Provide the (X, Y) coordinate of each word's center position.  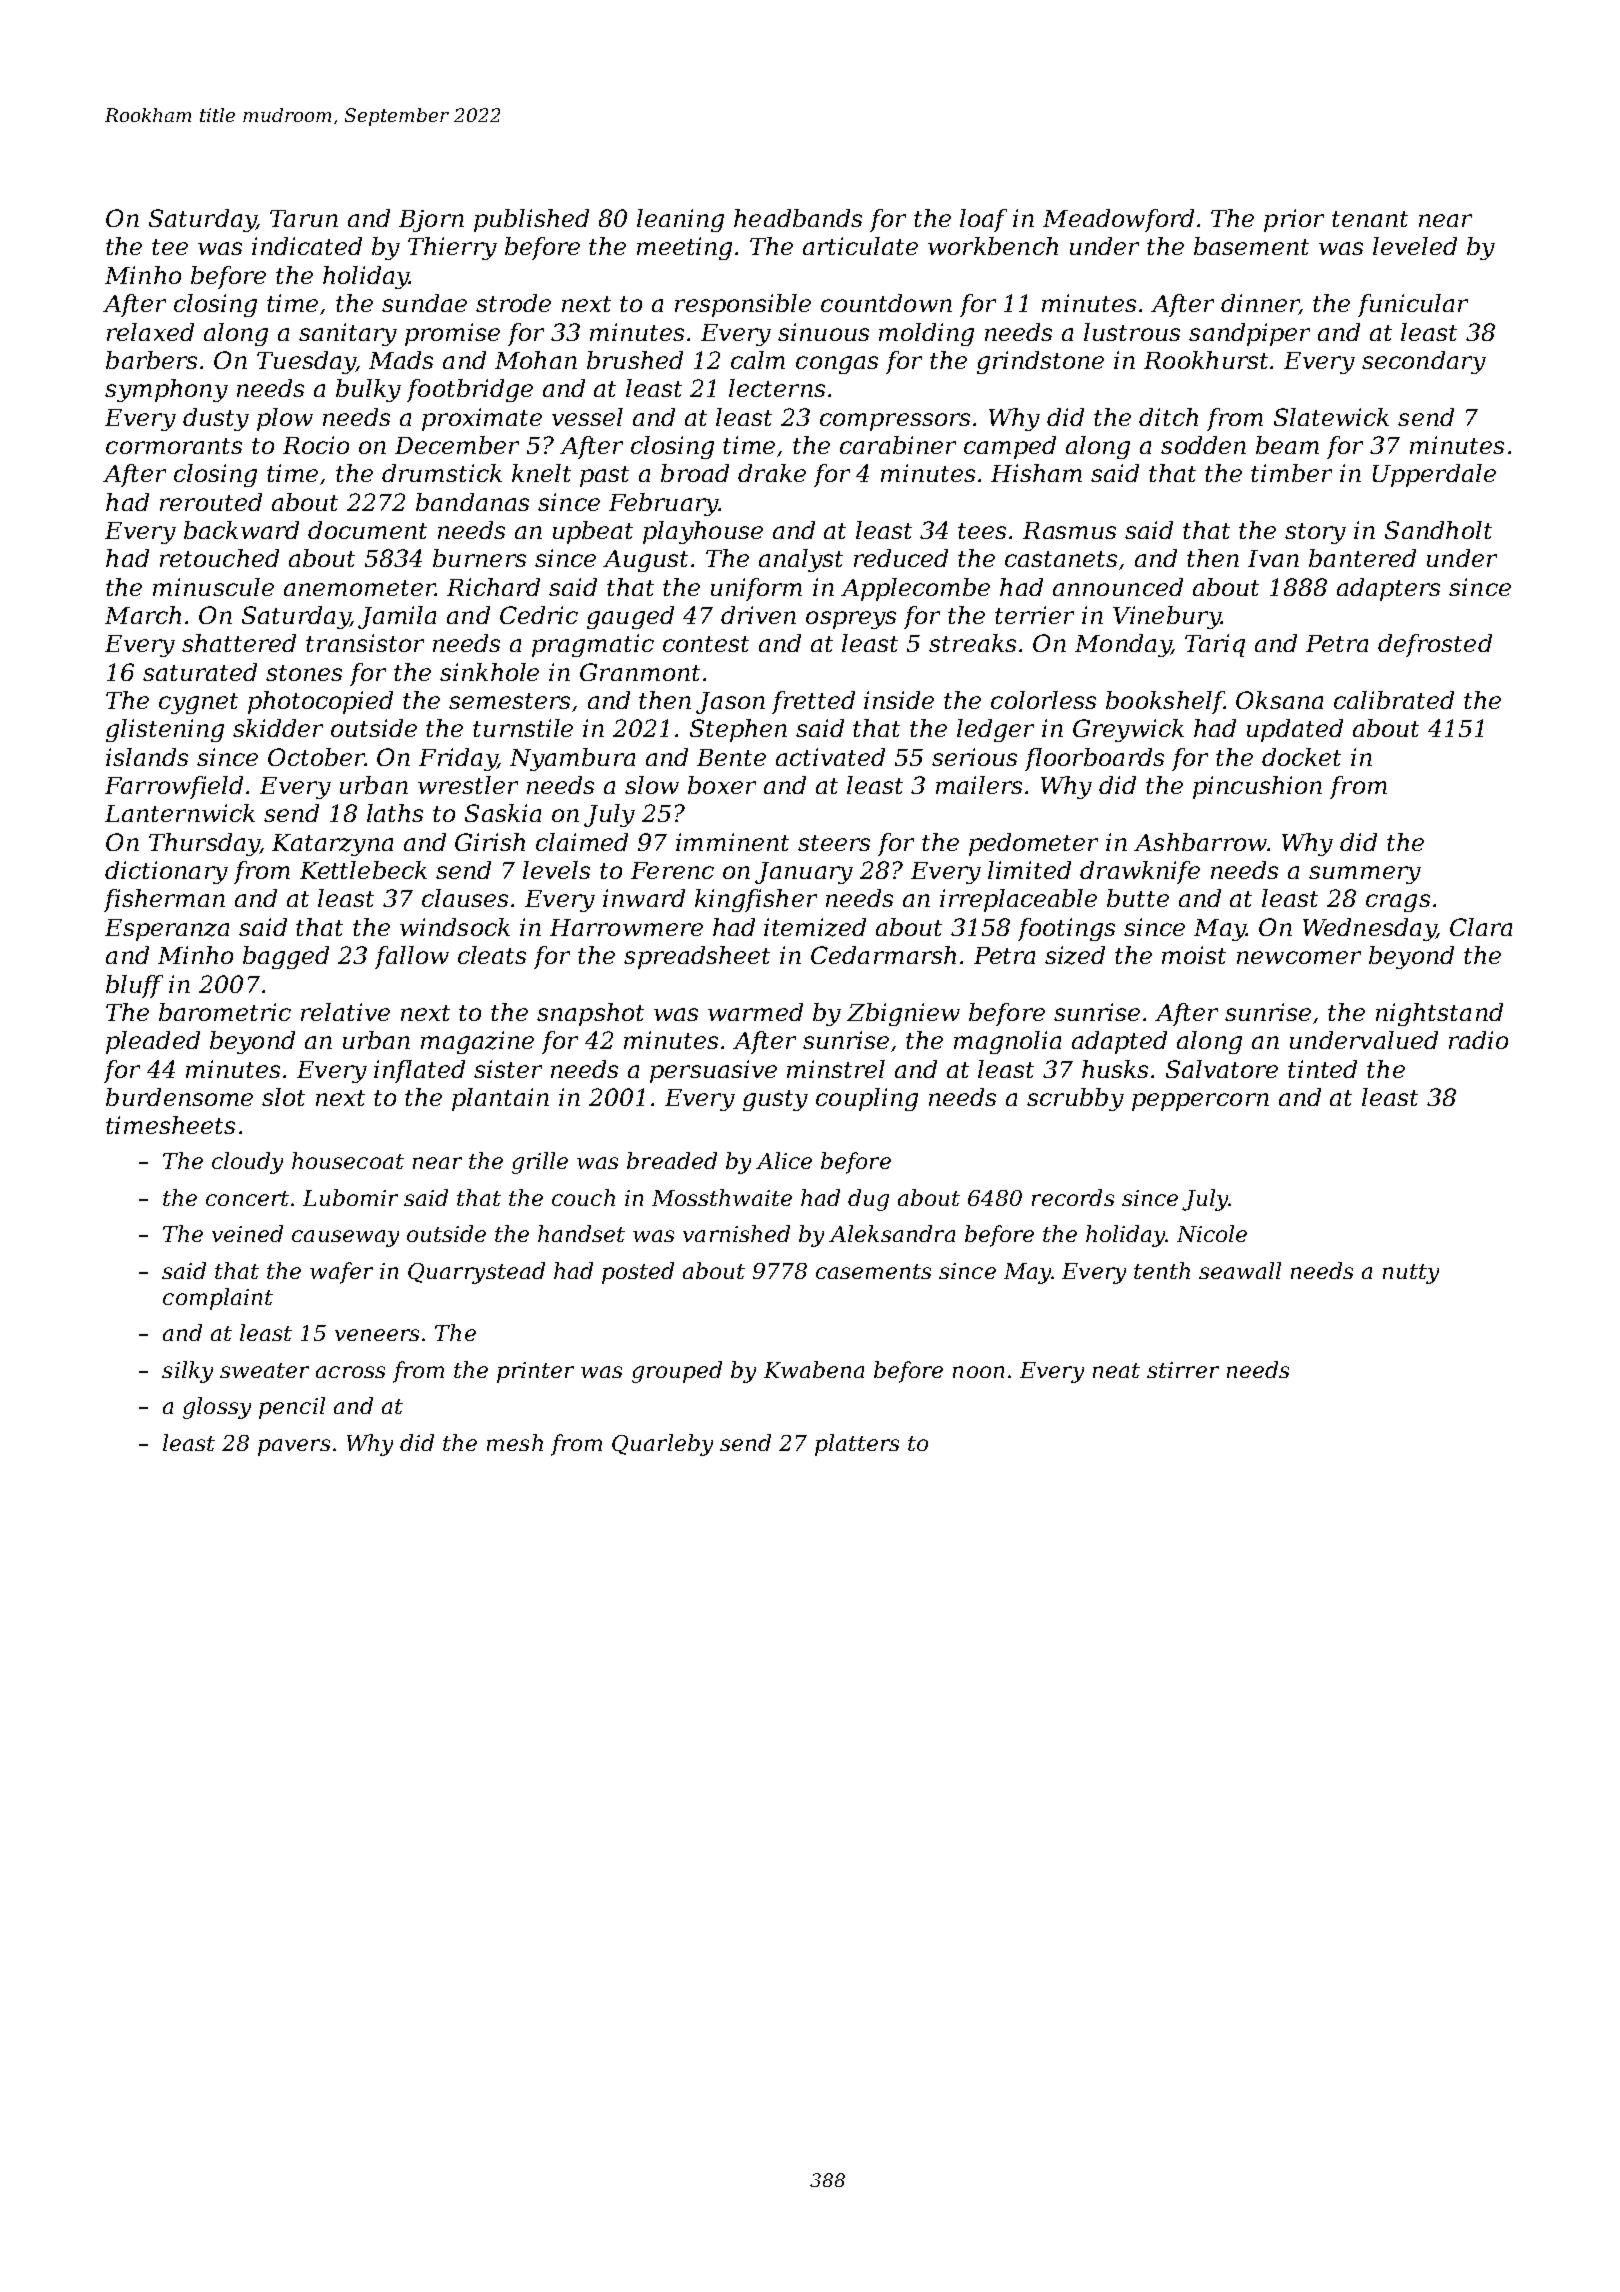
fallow (412, 957)
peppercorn (1200, 1102)
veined (247, 1233)
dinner (1260, 304)
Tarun (304, 218)
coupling (867, 1099)
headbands (798, 218)
